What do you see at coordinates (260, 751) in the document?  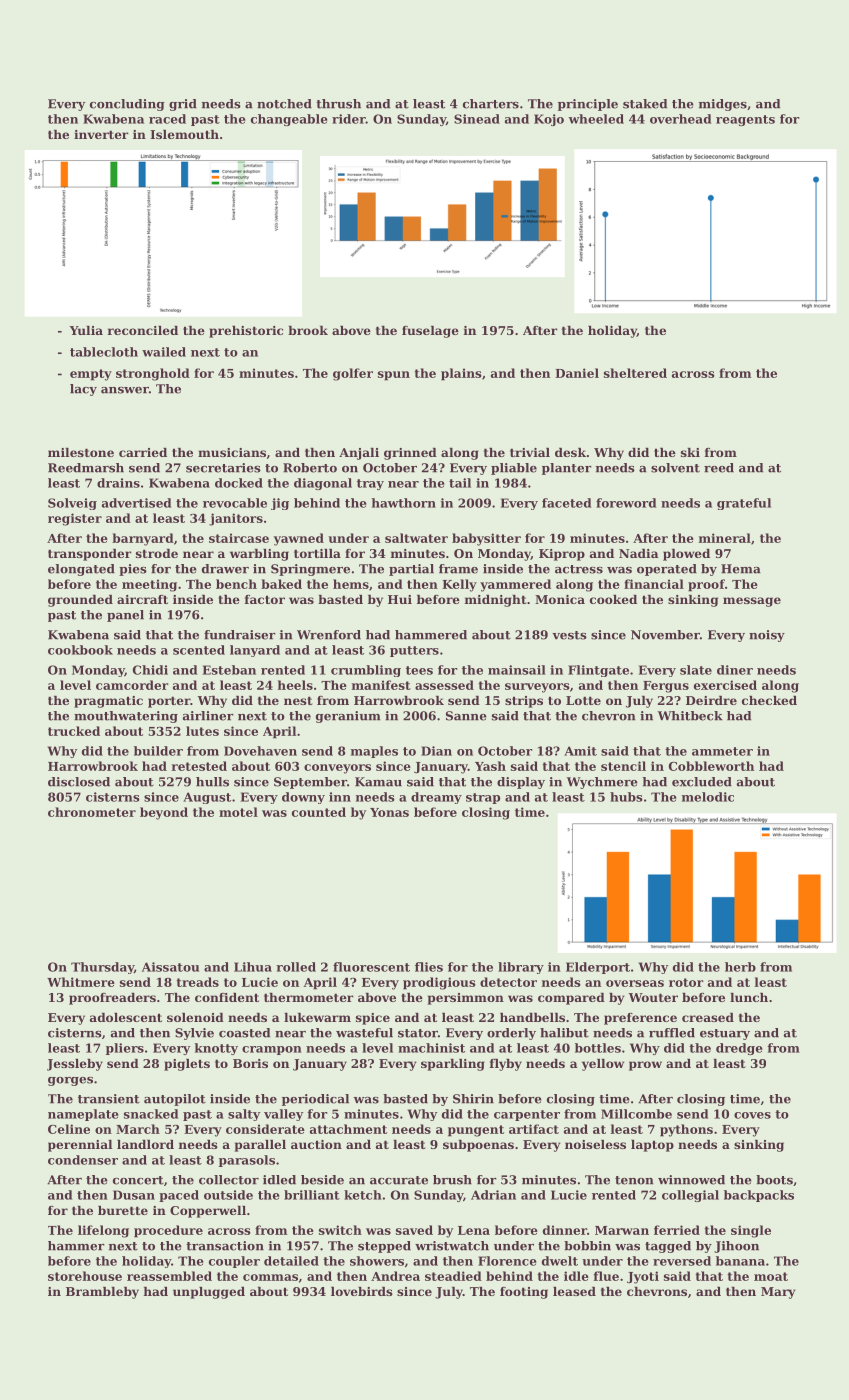 I see `Dovehaven` at bounding box center [260, 751].
